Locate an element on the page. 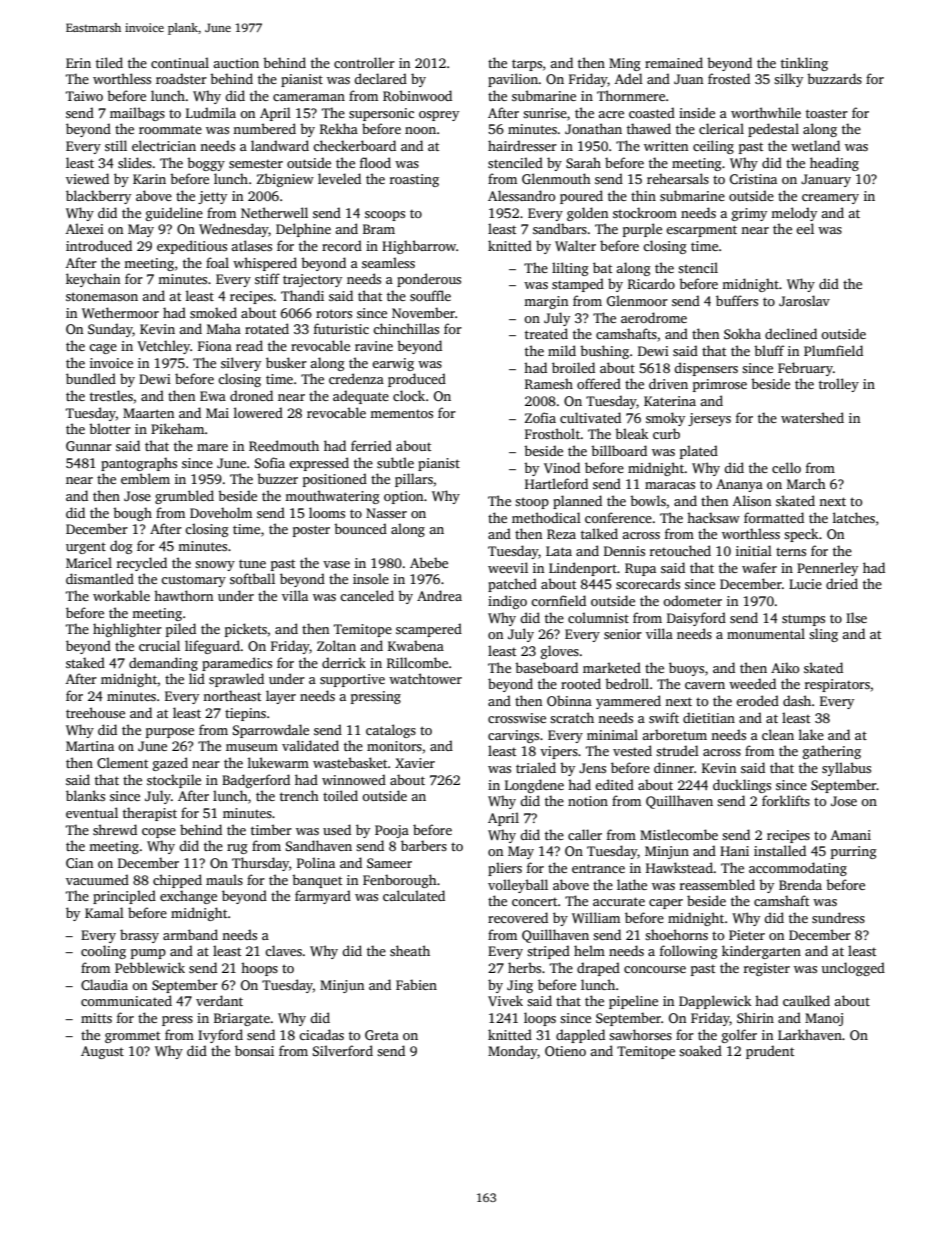 This page has width=952, height=1233. claves is located at coordinates (283, 950).
